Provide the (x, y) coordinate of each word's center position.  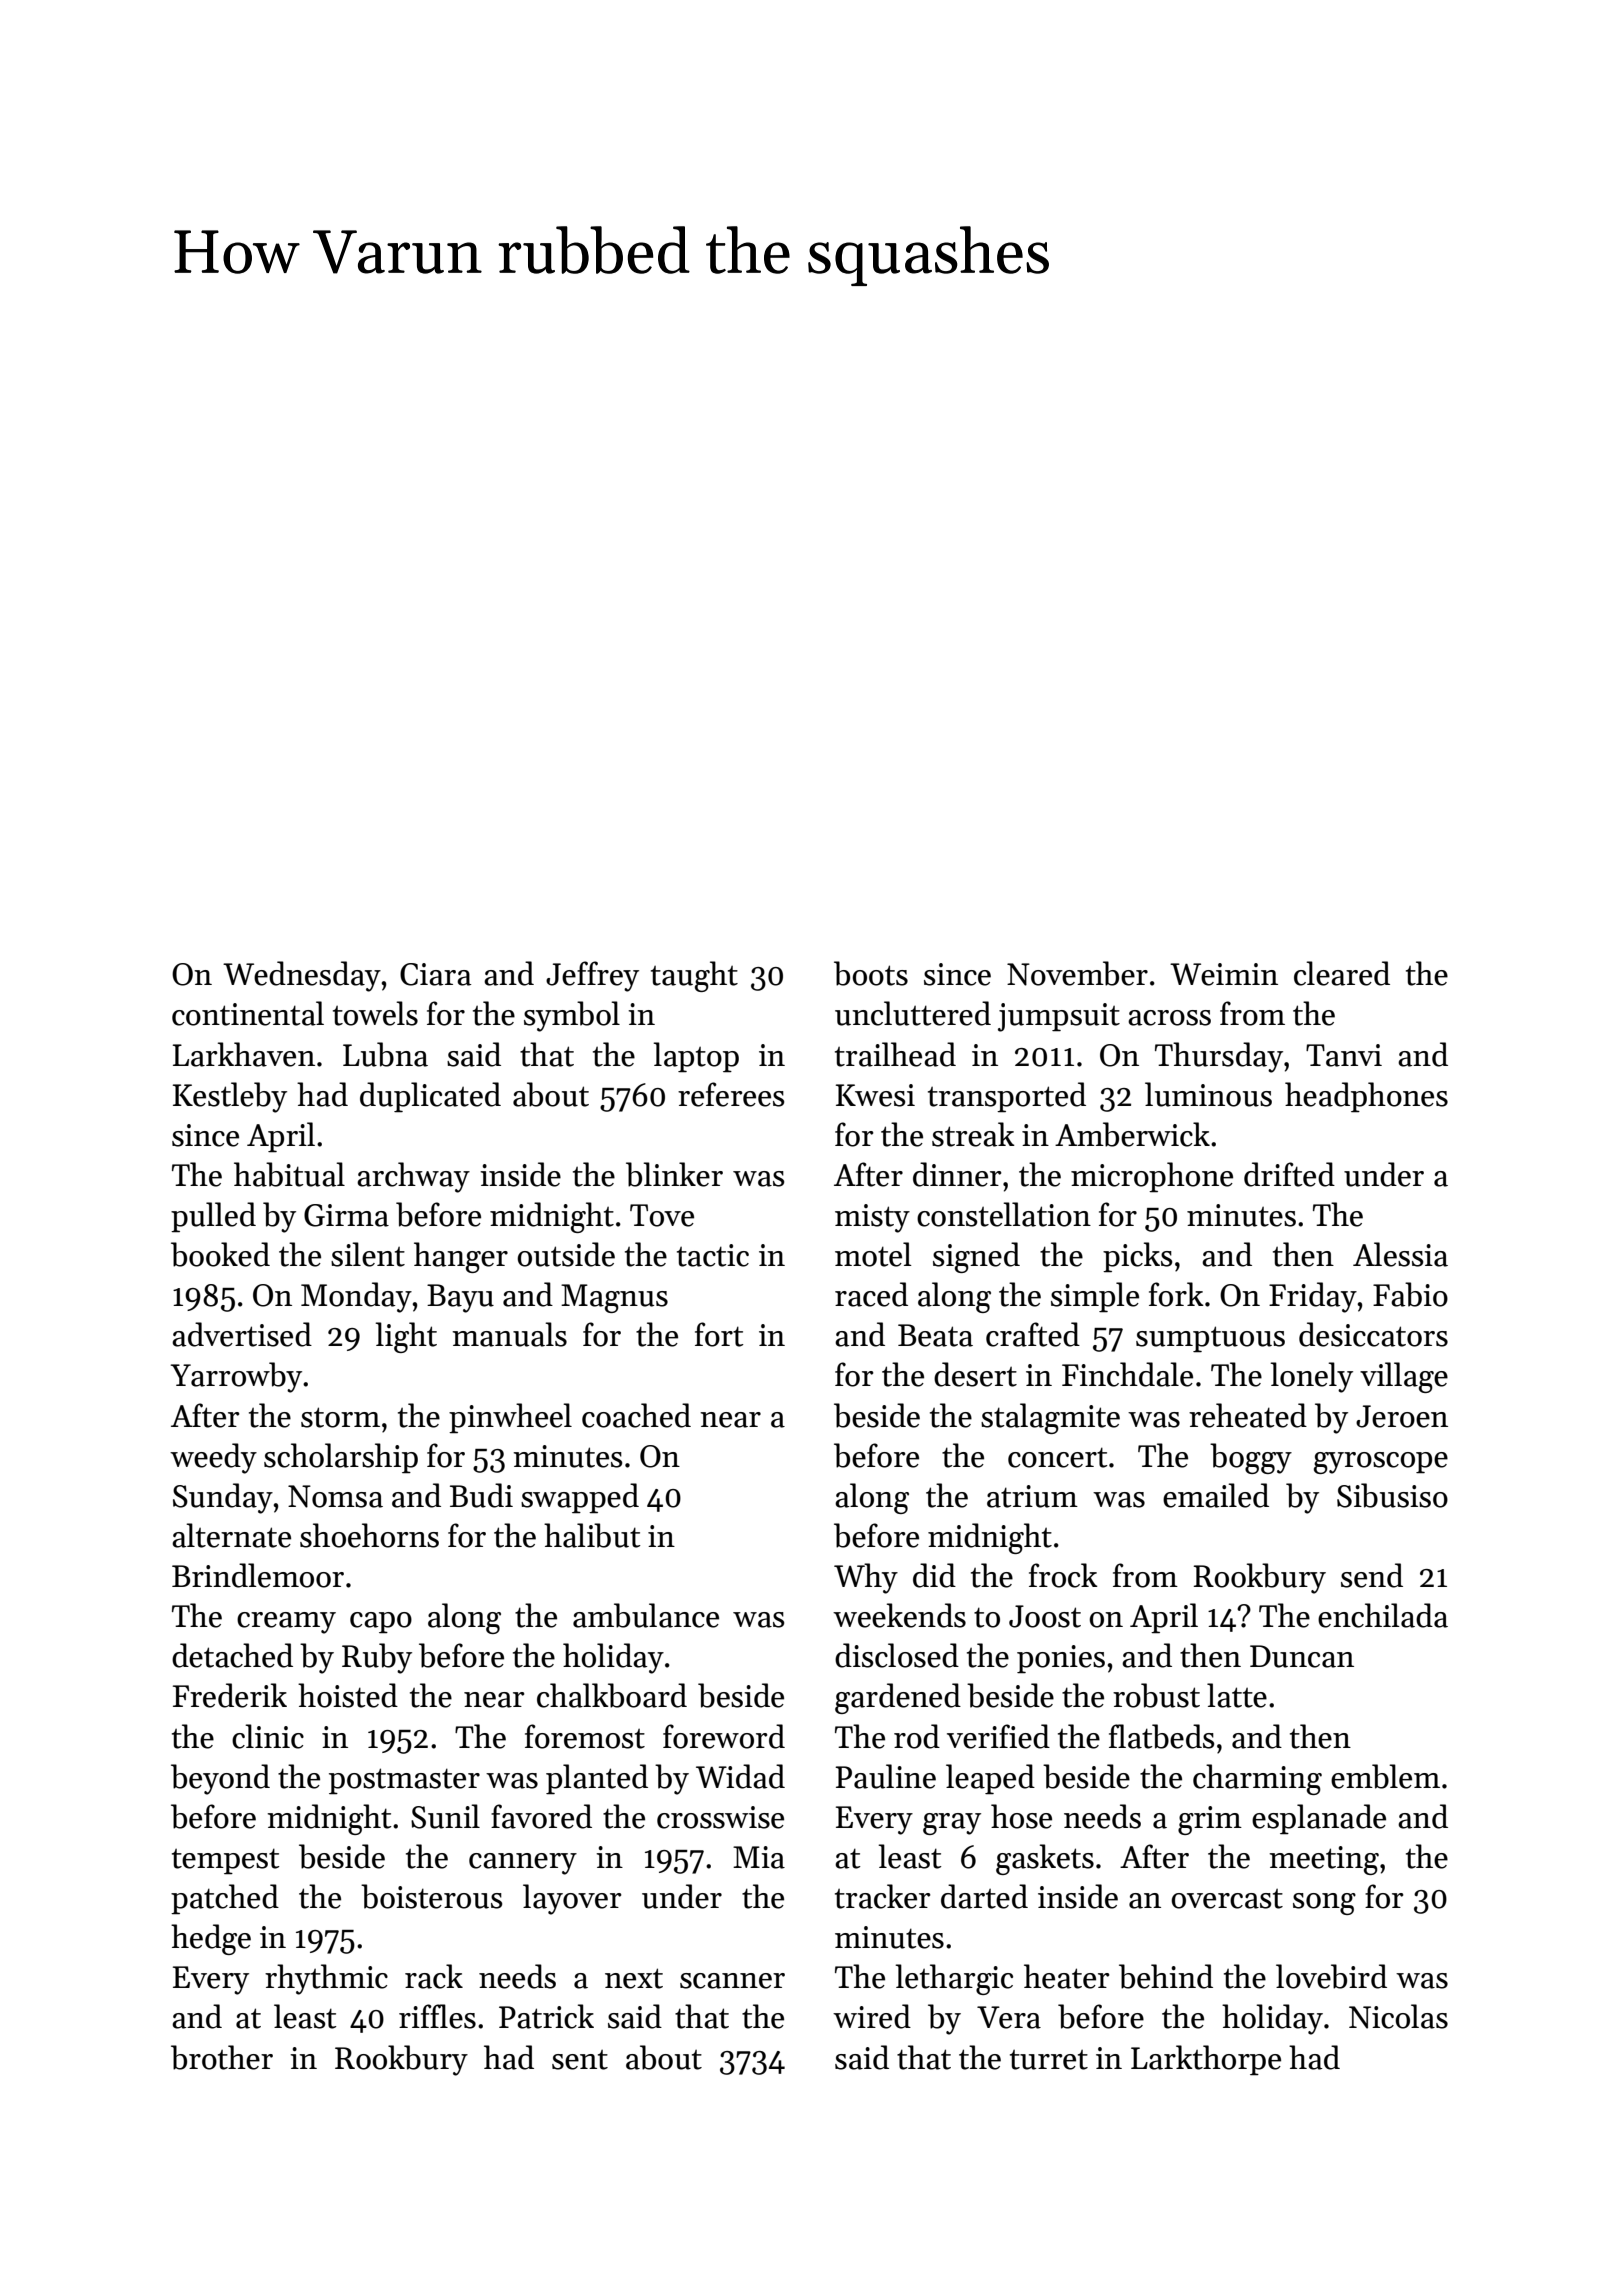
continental (248, 1013)
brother (222, 2057)
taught (694, 976)
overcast (1227, 1899)
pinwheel (510, 1418)
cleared (1342, 973)
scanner (732, 1981)
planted (597, 1779)
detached (232, 1655)
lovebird (1331, 1976)
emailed (1216, 1495)
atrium (1032, 1496)
